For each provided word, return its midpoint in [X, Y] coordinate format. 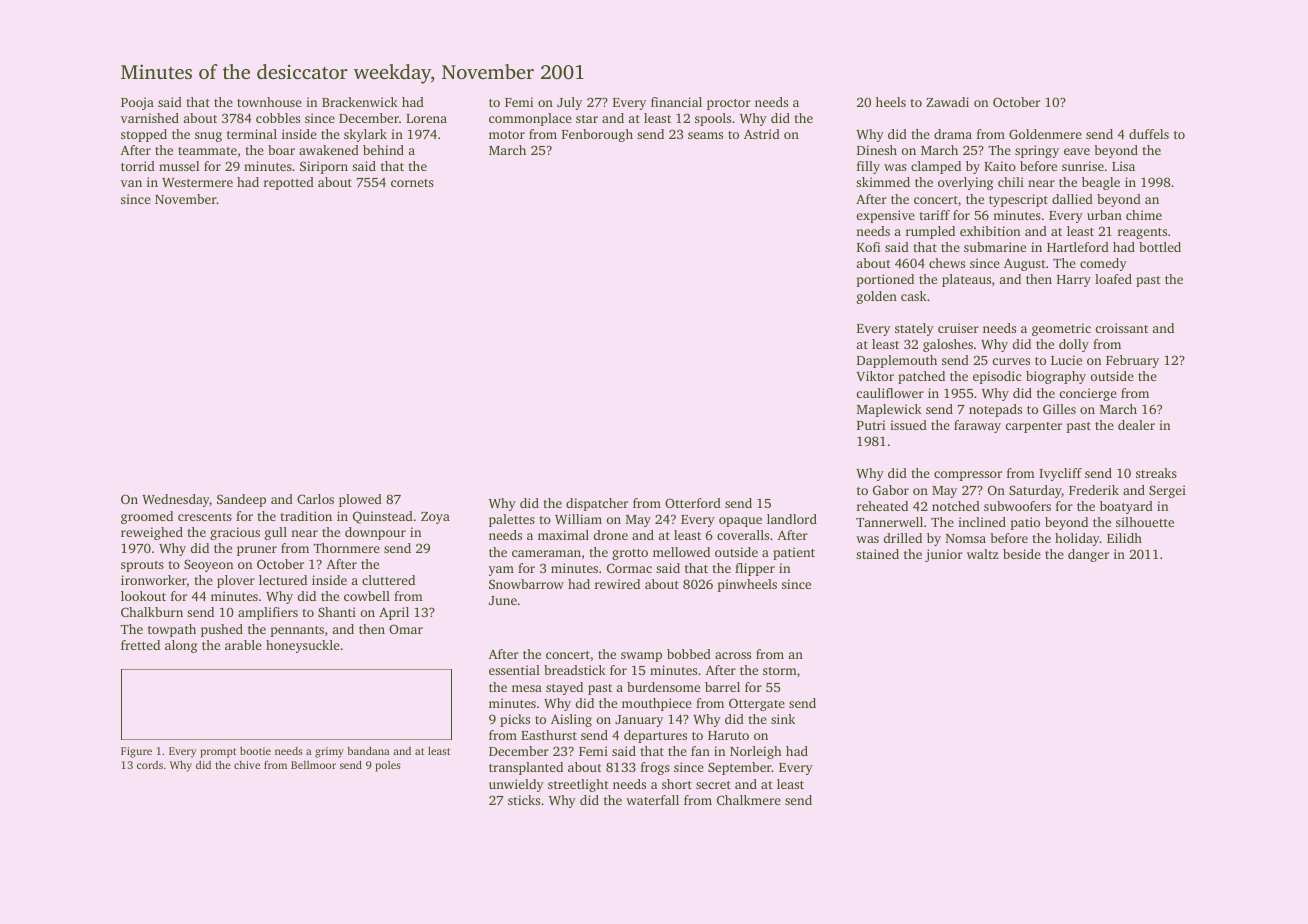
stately [914, 329]
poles [388, 766]
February [1132, 361]
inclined [982, 522]
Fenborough [597, 135]
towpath [172, 630]
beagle [1101, 183]
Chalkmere [749, 800]
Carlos [315, 499]
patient [794, 553]
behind [383, 150]
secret [713, 785]
